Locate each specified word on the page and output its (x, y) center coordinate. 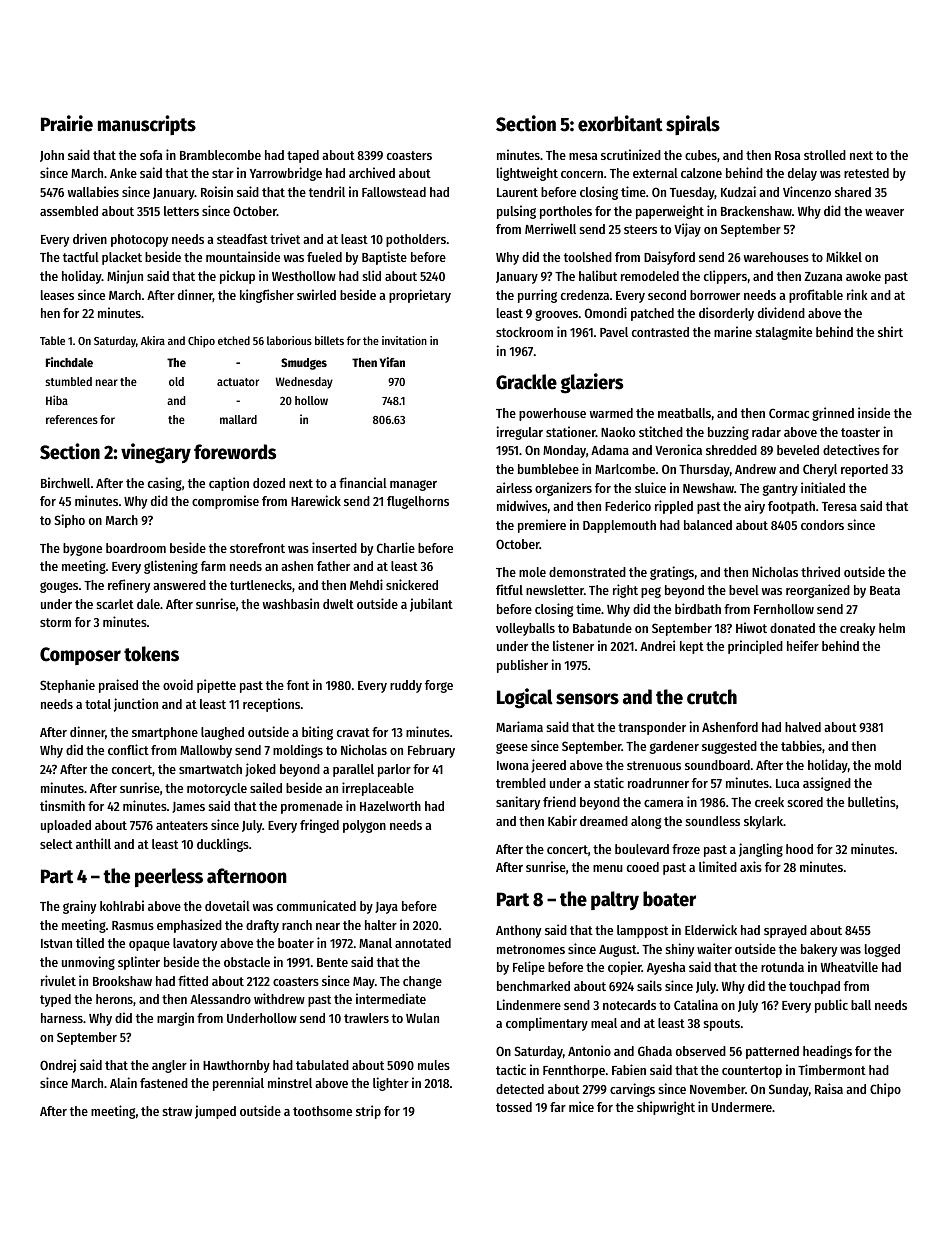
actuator (238, 382)
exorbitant (620, 123)
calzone (701, 173)
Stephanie (67, 686)
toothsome (322, 1111)
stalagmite (784, 333)
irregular (519, 433)
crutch (712, 697)
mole (532, 572)
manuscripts (147, 125)
